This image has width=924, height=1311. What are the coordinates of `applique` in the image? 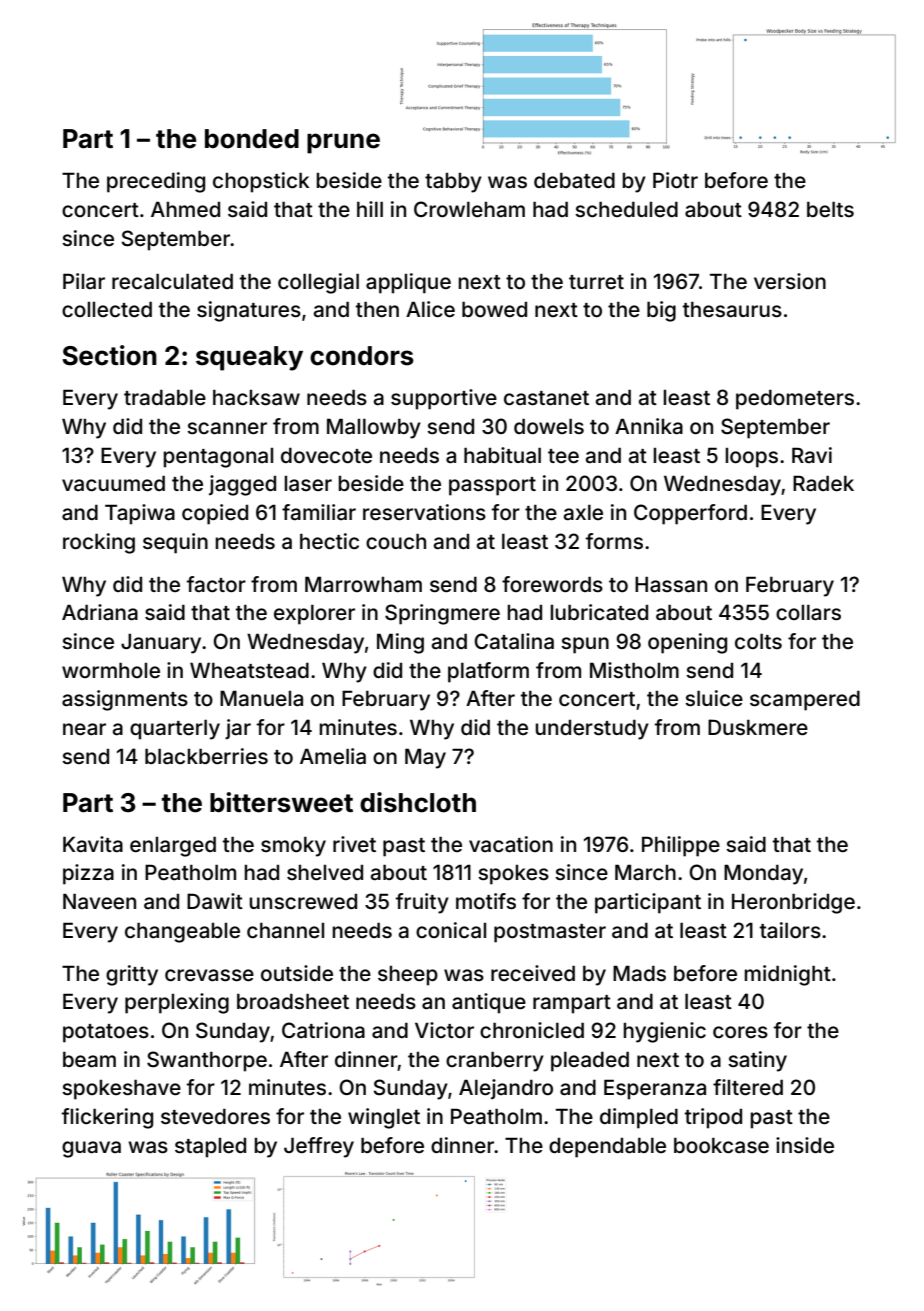 It's located at (408, 283).
